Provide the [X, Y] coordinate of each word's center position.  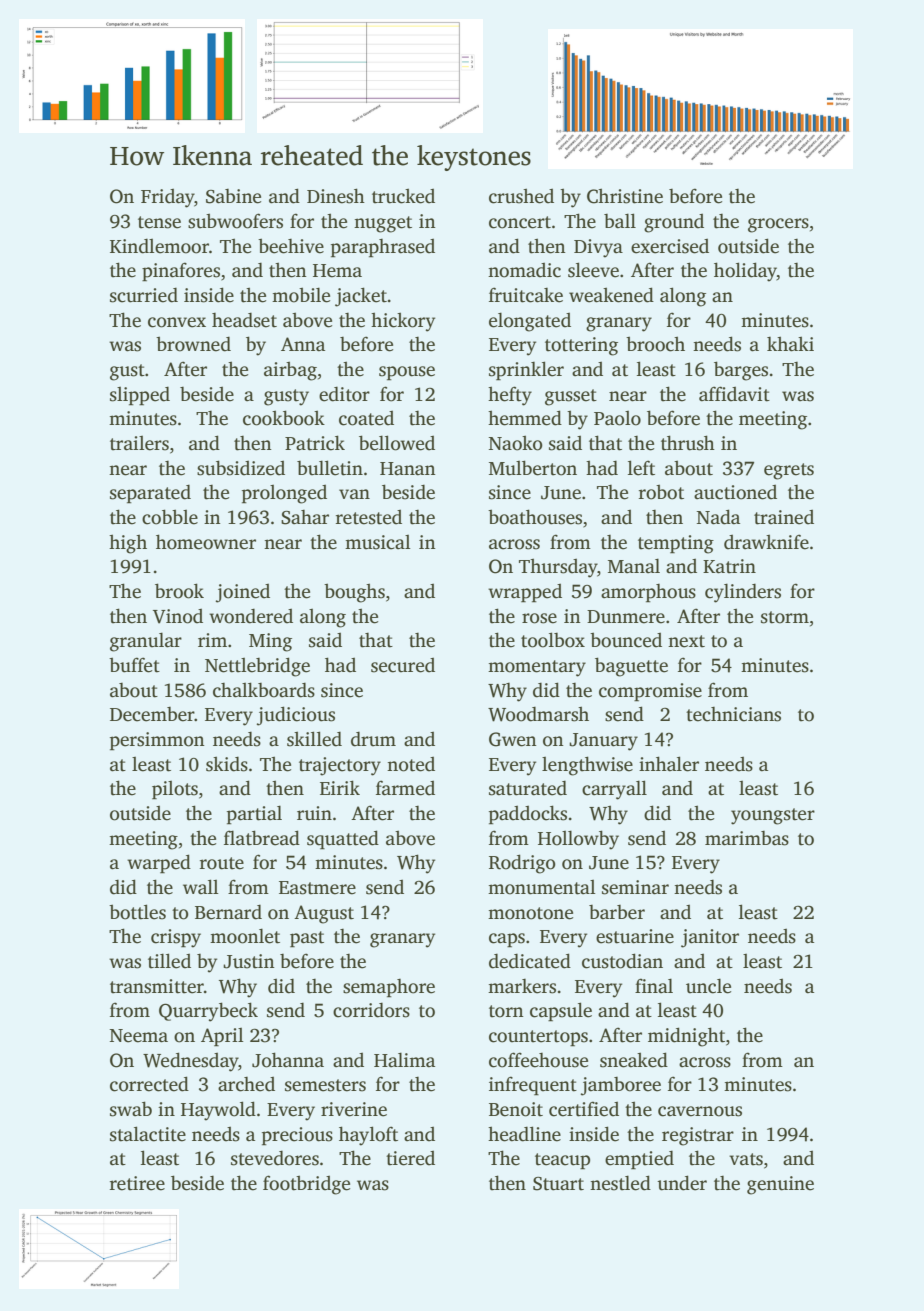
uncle [708, 986]
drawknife [766, 542]
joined [243, 593]
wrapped [525, 593]
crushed [521, 196]
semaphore [389, 988]
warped [159, 864]
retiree [137, 1183]
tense [159, 222]
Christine [625, 196]
